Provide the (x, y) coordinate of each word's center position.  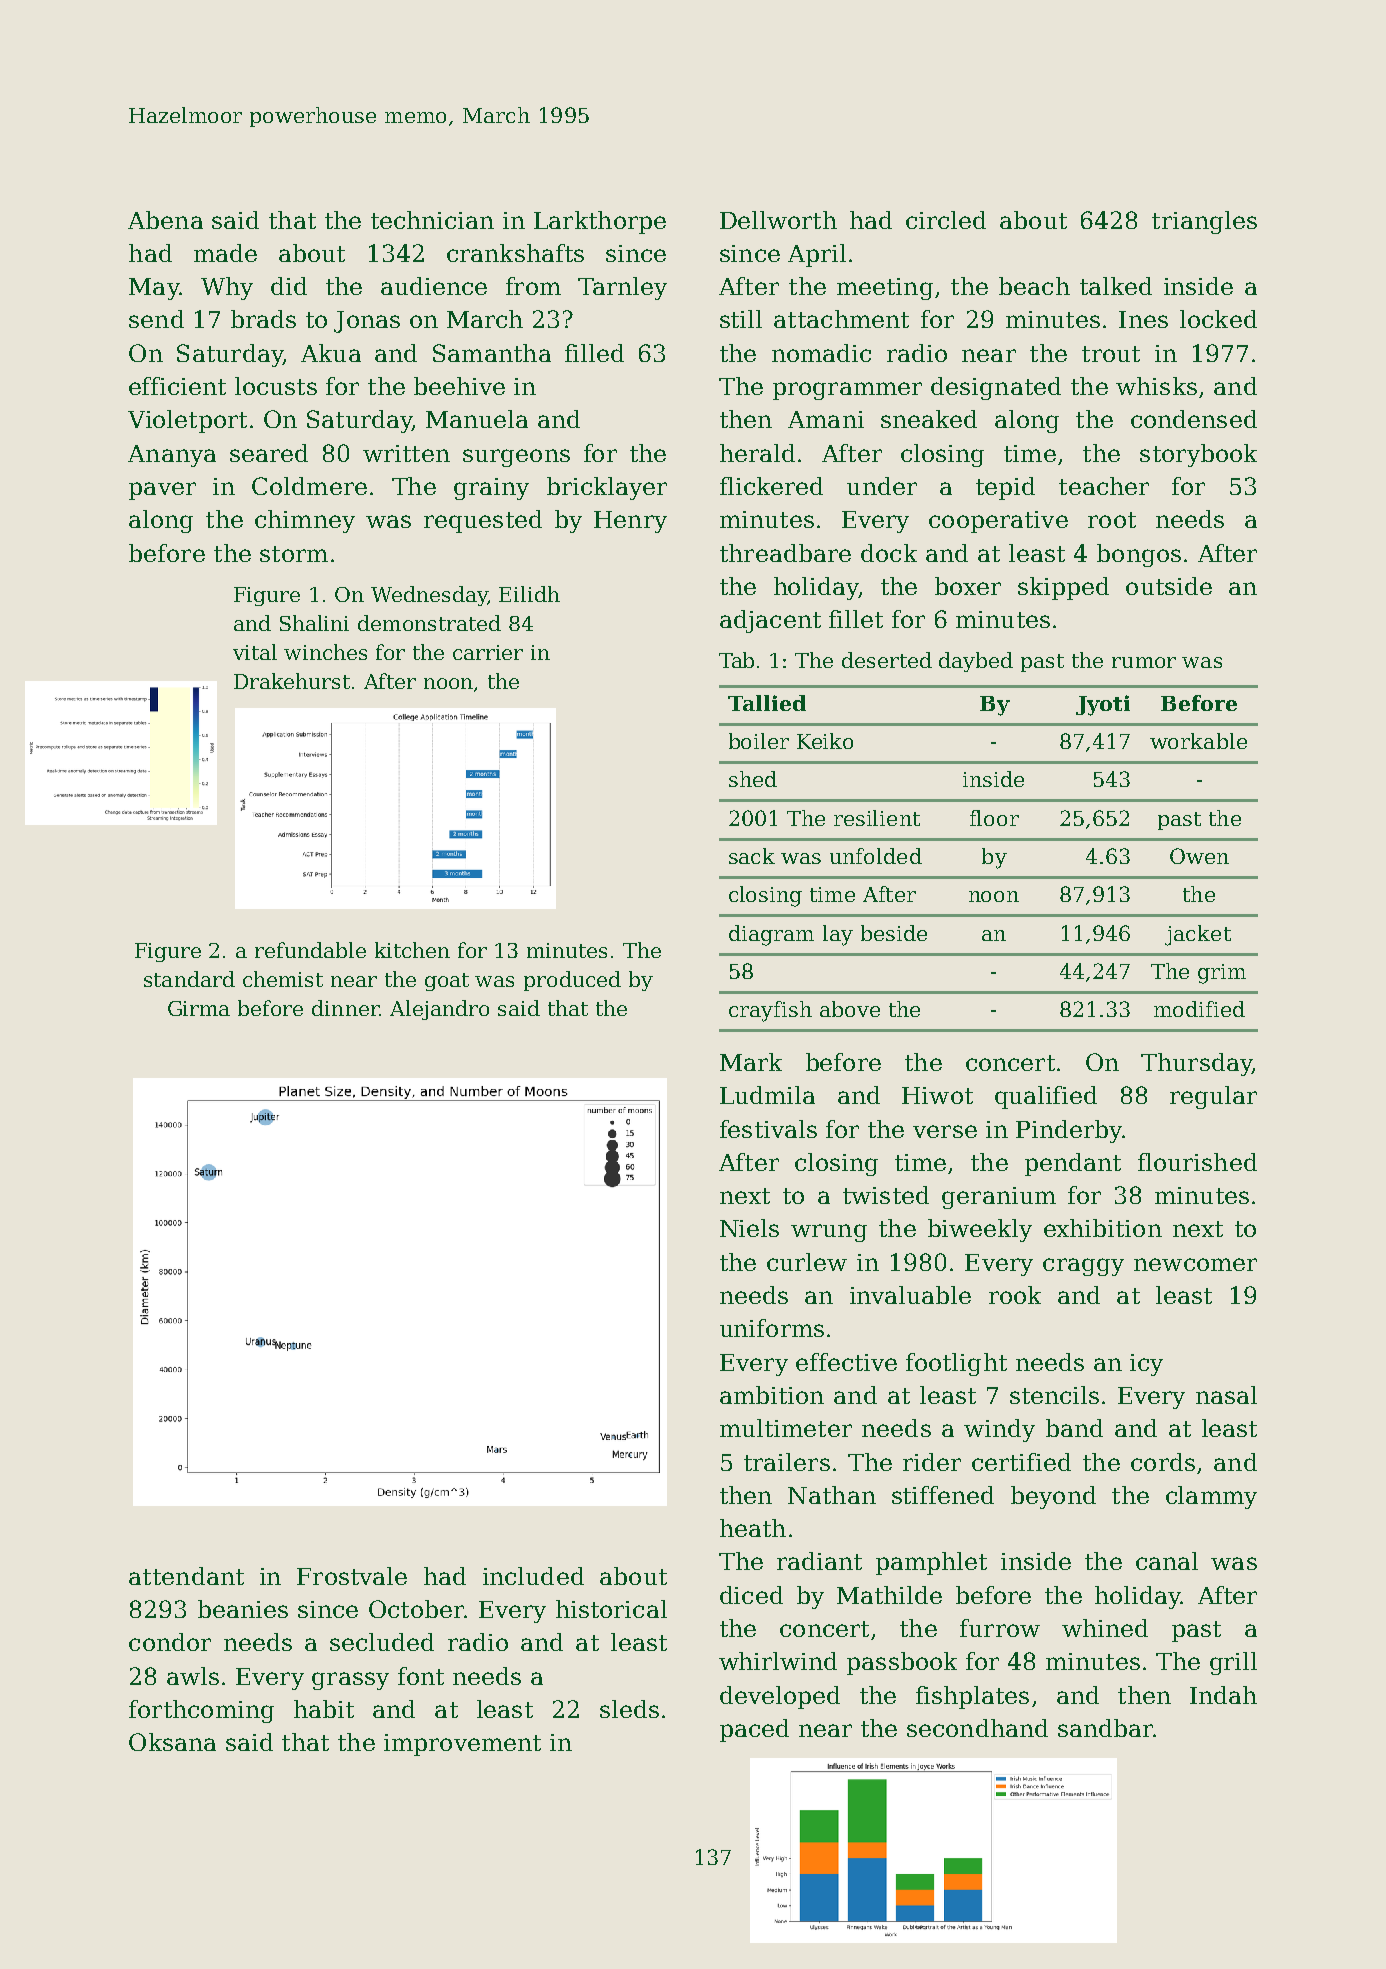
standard (189, 979)
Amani (826, 419)
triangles (1204, 222)
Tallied (767, 703)
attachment (841, 319)
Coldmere (309, 486)
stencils (1054, 1395)
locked (1218, 319)
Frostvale (352, 1576)
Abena (165, 220)
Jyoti (1103, 705)
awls (193, 1676)
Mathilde (889, 1595)
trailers (787, 1462)
